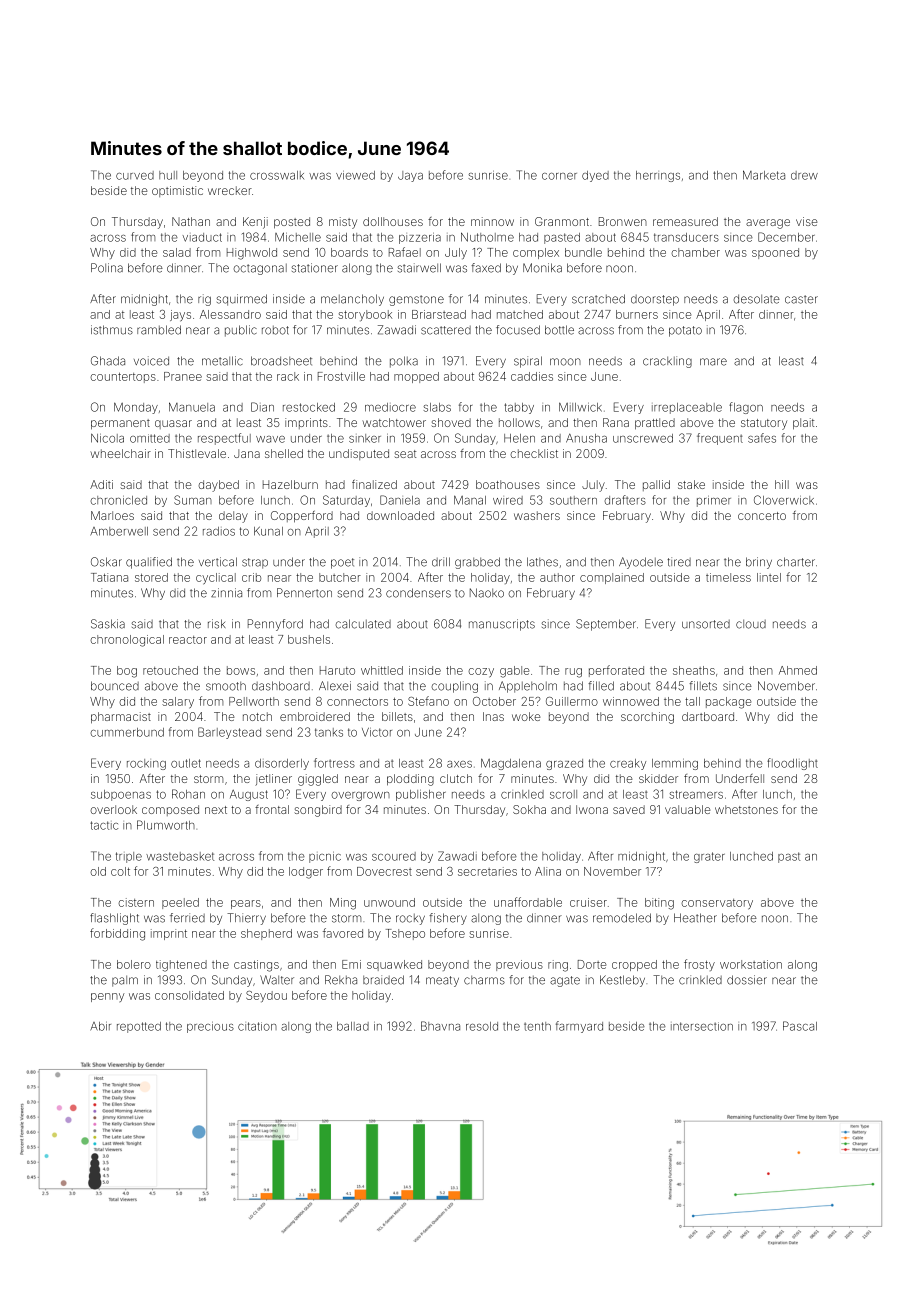 This screenshot has width=908, height=1316. I want to click on precious, so click(210, 1027).
